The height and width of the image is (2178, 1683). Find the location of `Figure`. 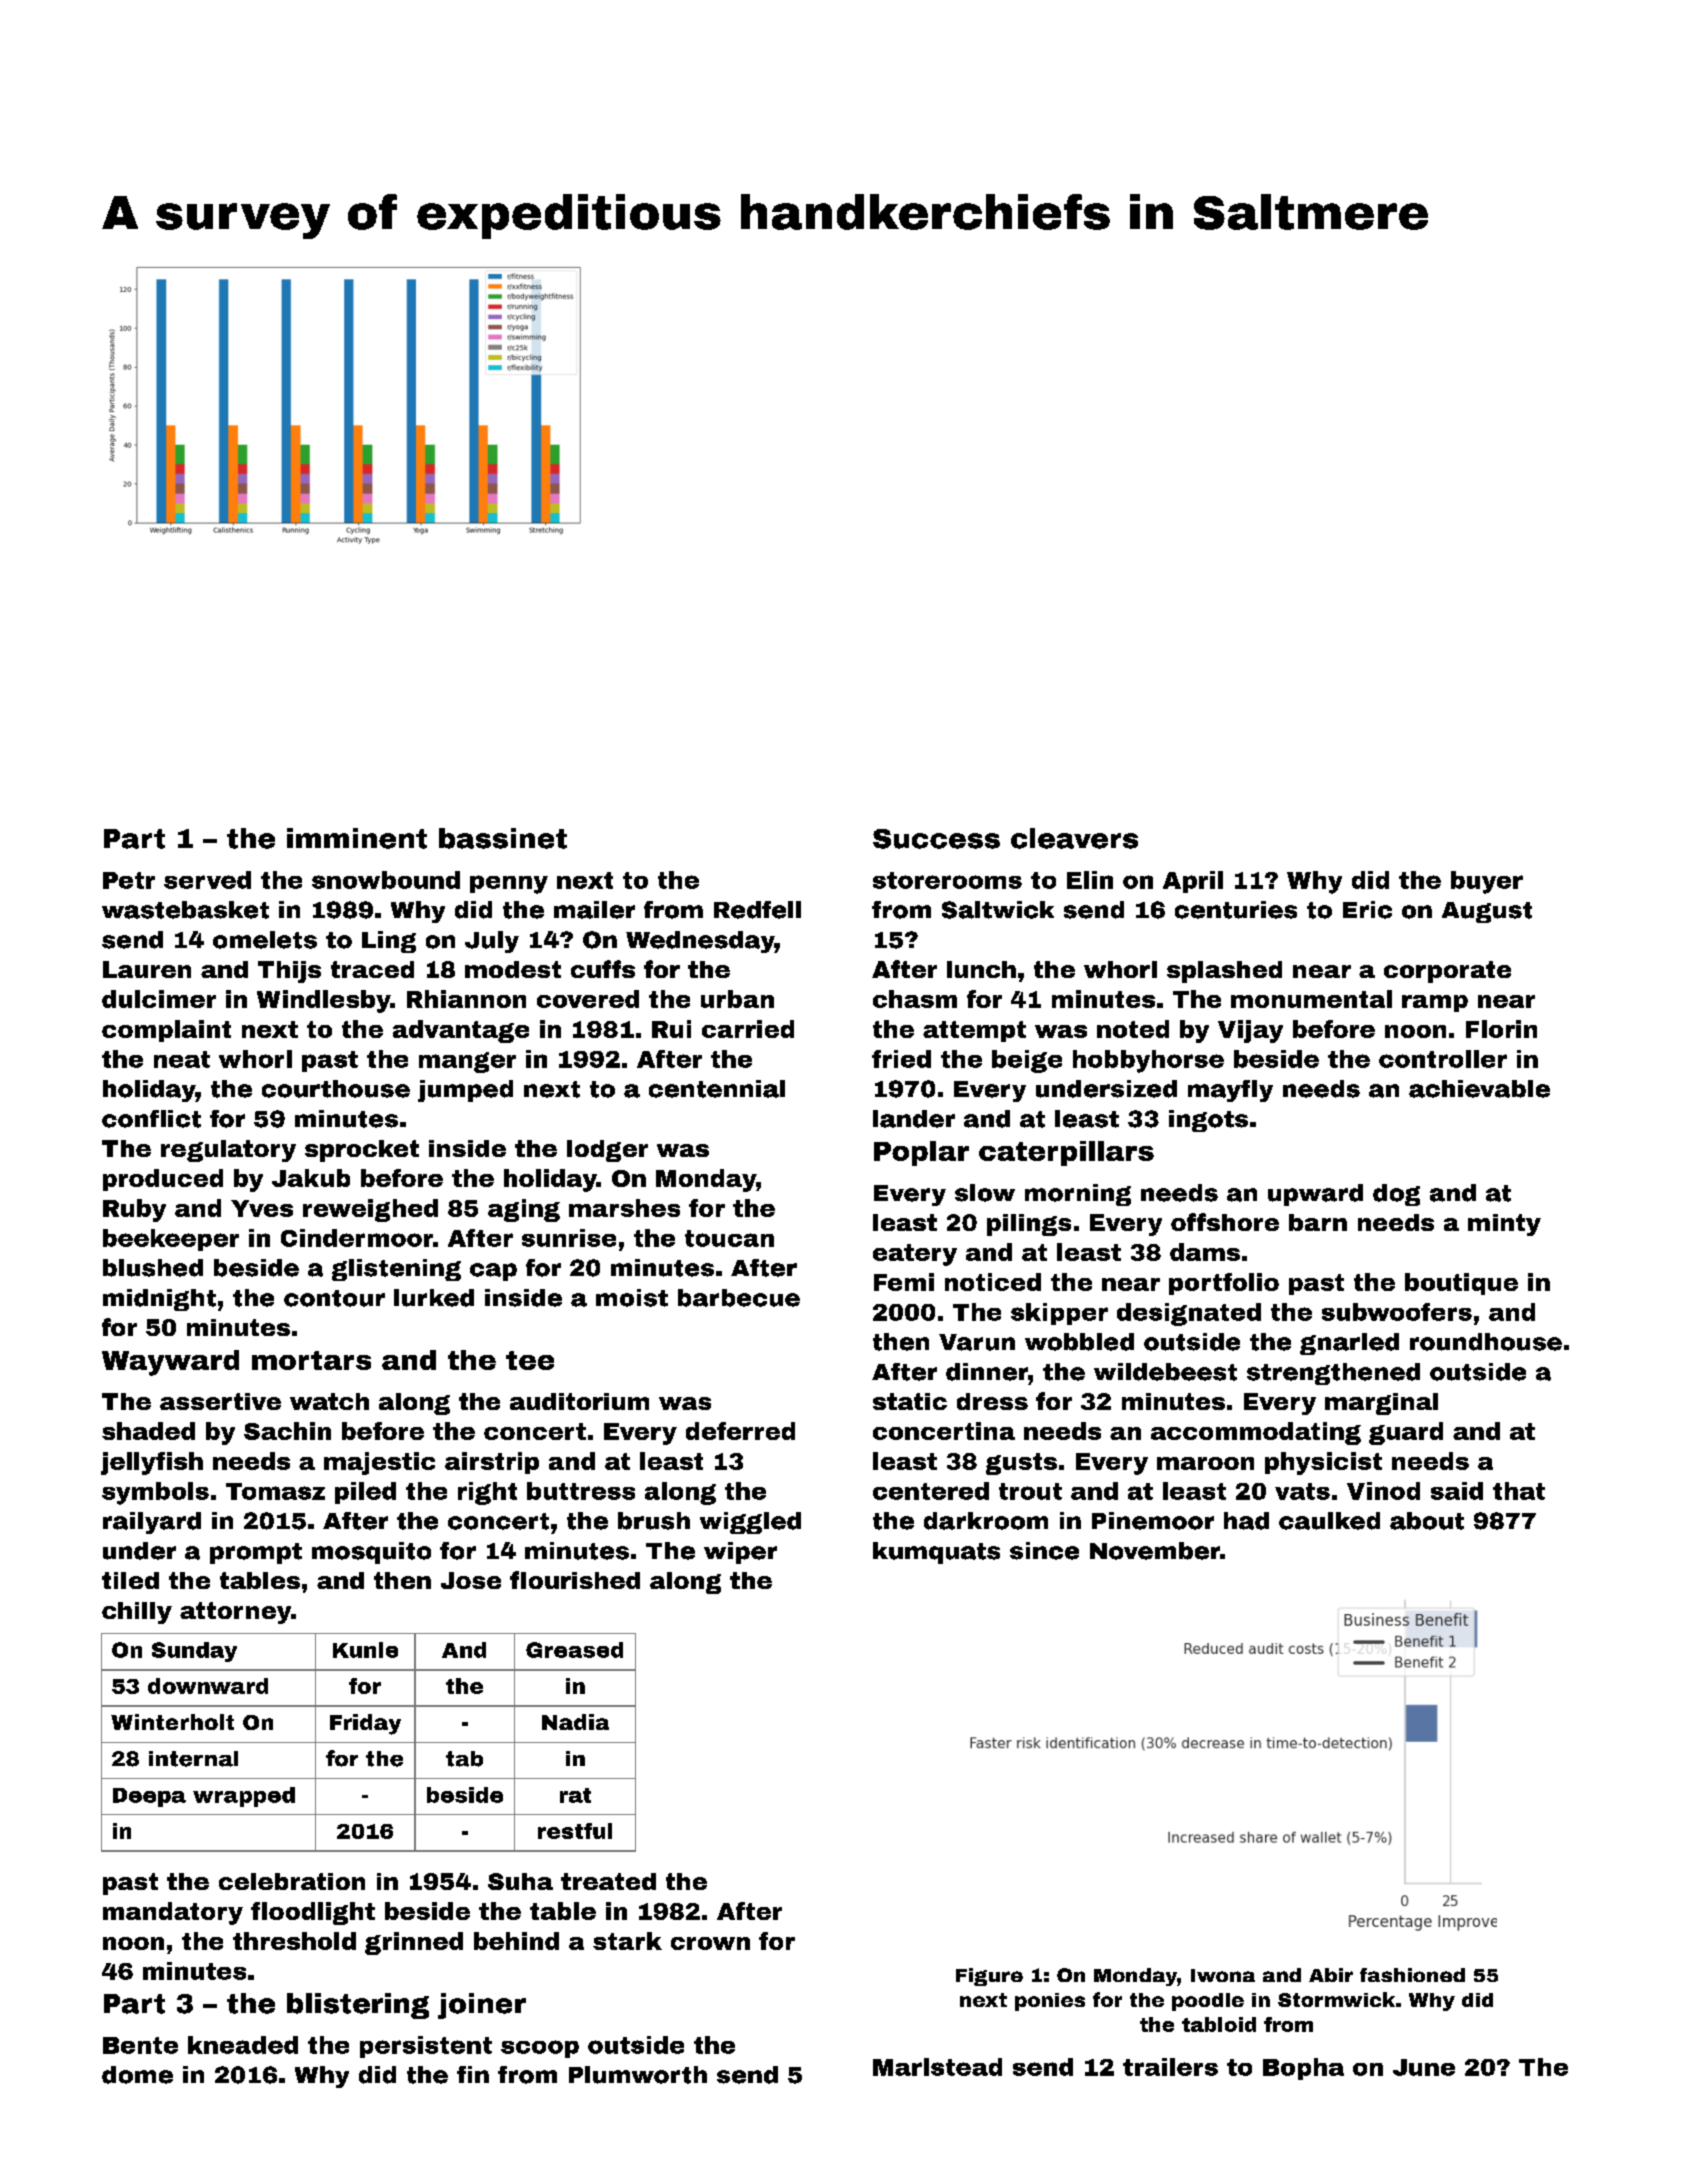

Figure is located at coordinates (989, 1977).
